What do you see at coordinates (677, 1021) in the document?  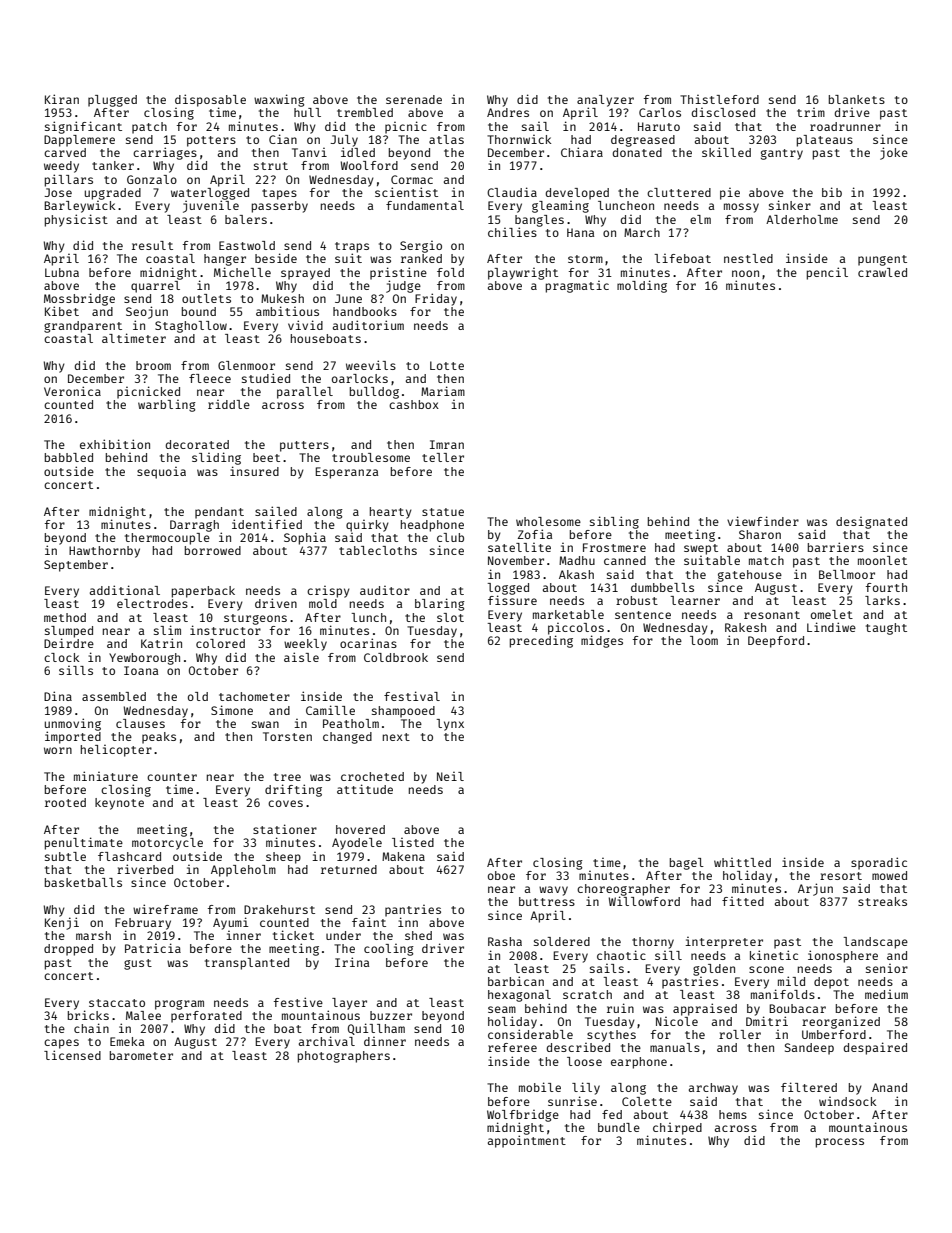 I see `Nicole` at bounding box center [677, 1021].
